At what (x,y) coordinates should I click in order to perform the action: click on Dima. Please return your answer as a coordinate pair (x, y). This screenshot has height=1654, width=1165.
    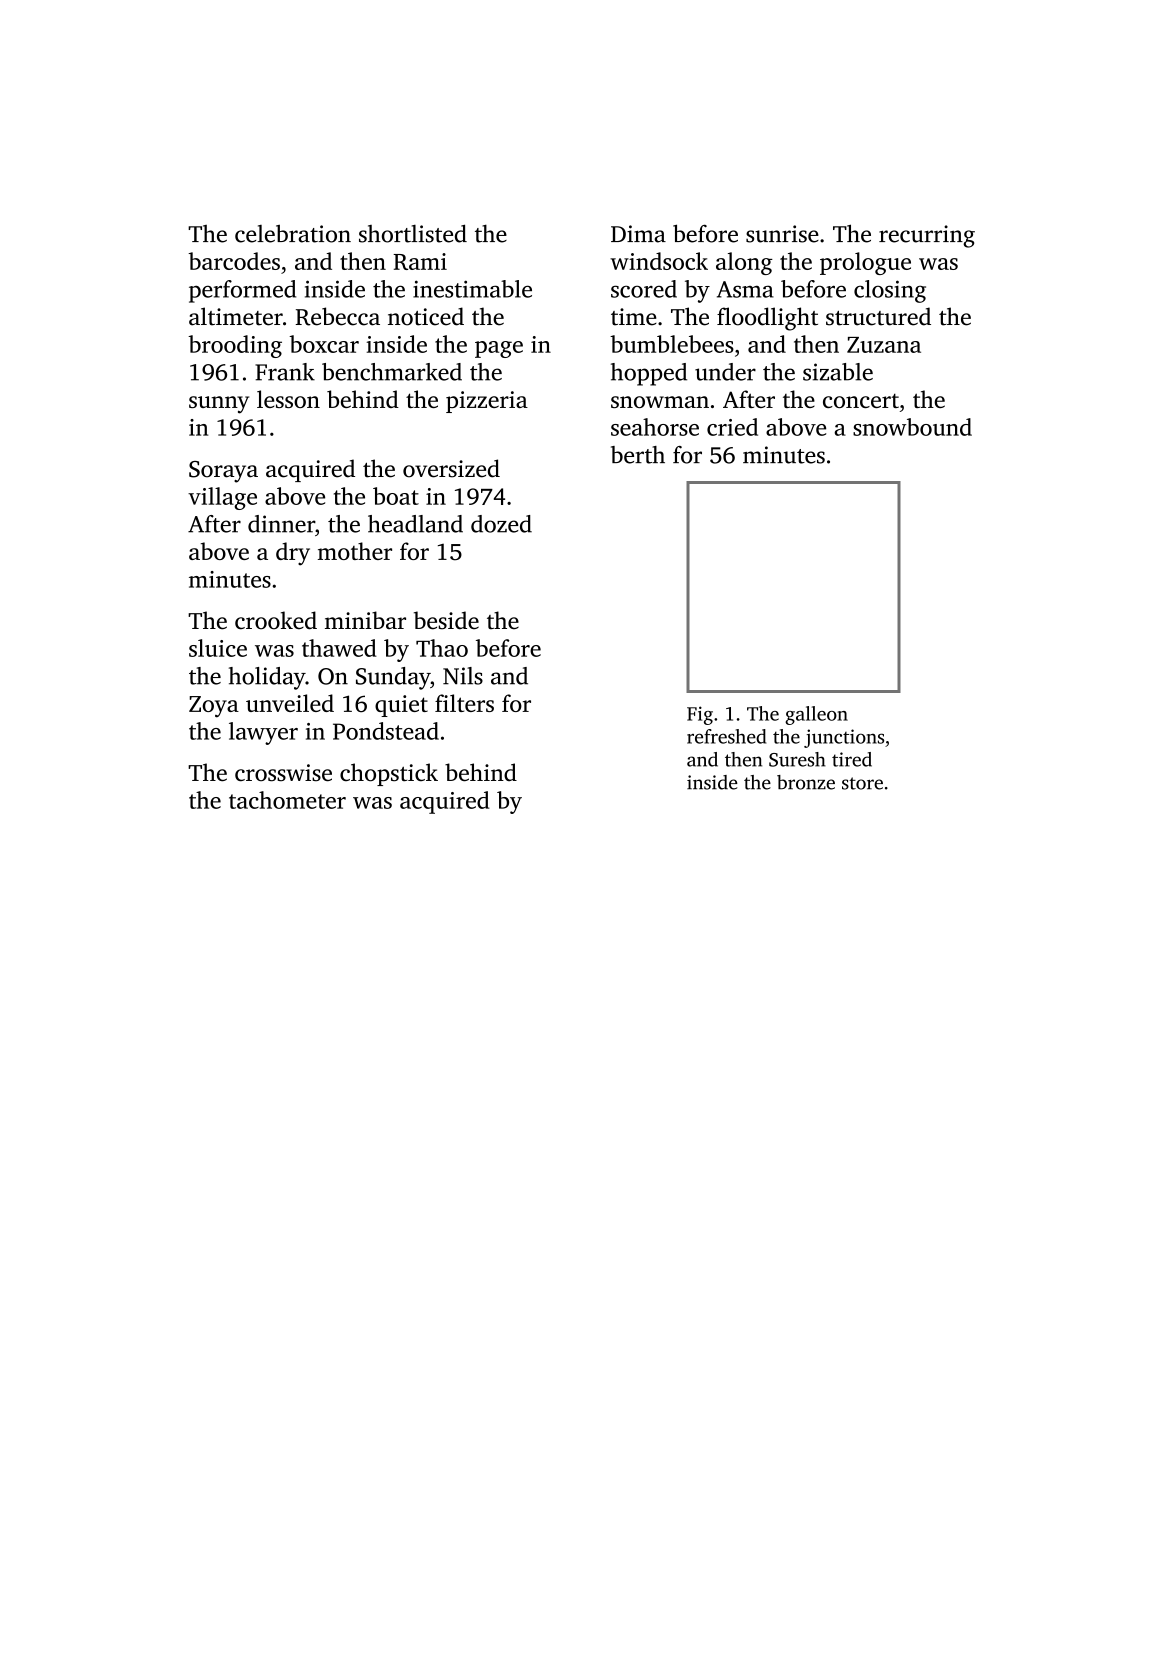
    Looking at the image, I should click on (638, 234).
